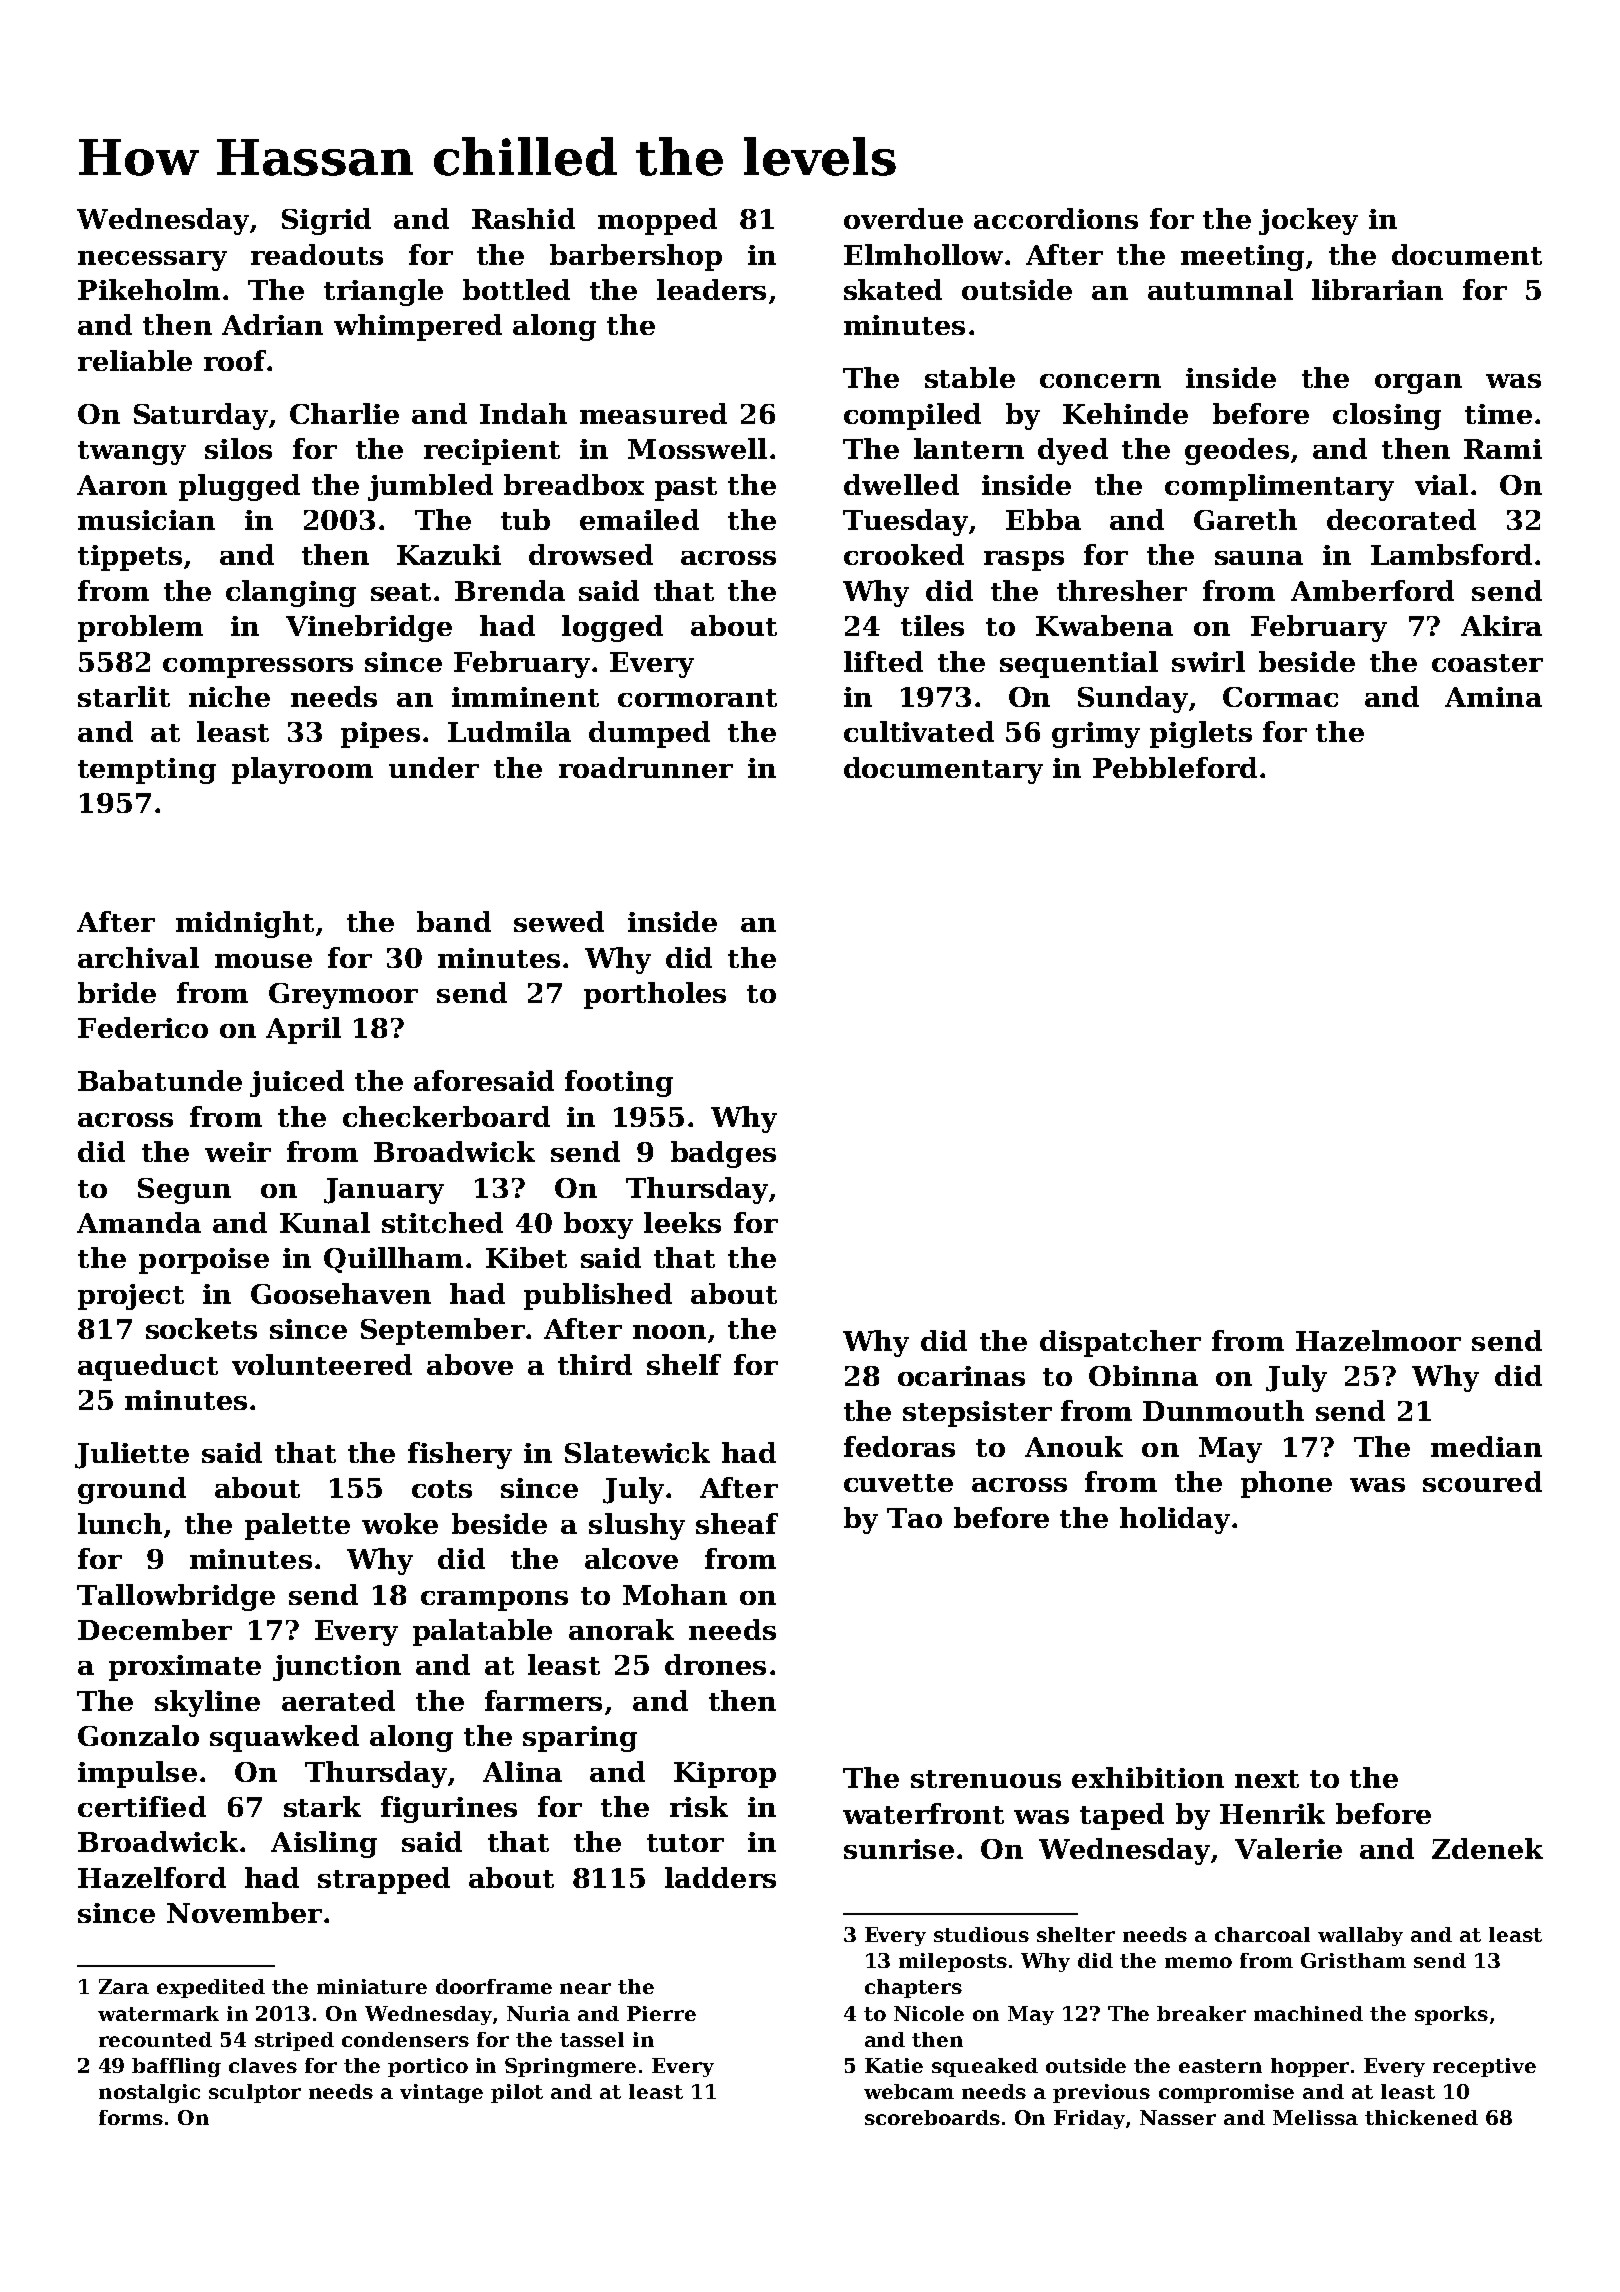 This screenshot has width=1620, height=2292. Describe the element at coordinates (919, 731) in the screenshot. I see `cultivated` at that location.
